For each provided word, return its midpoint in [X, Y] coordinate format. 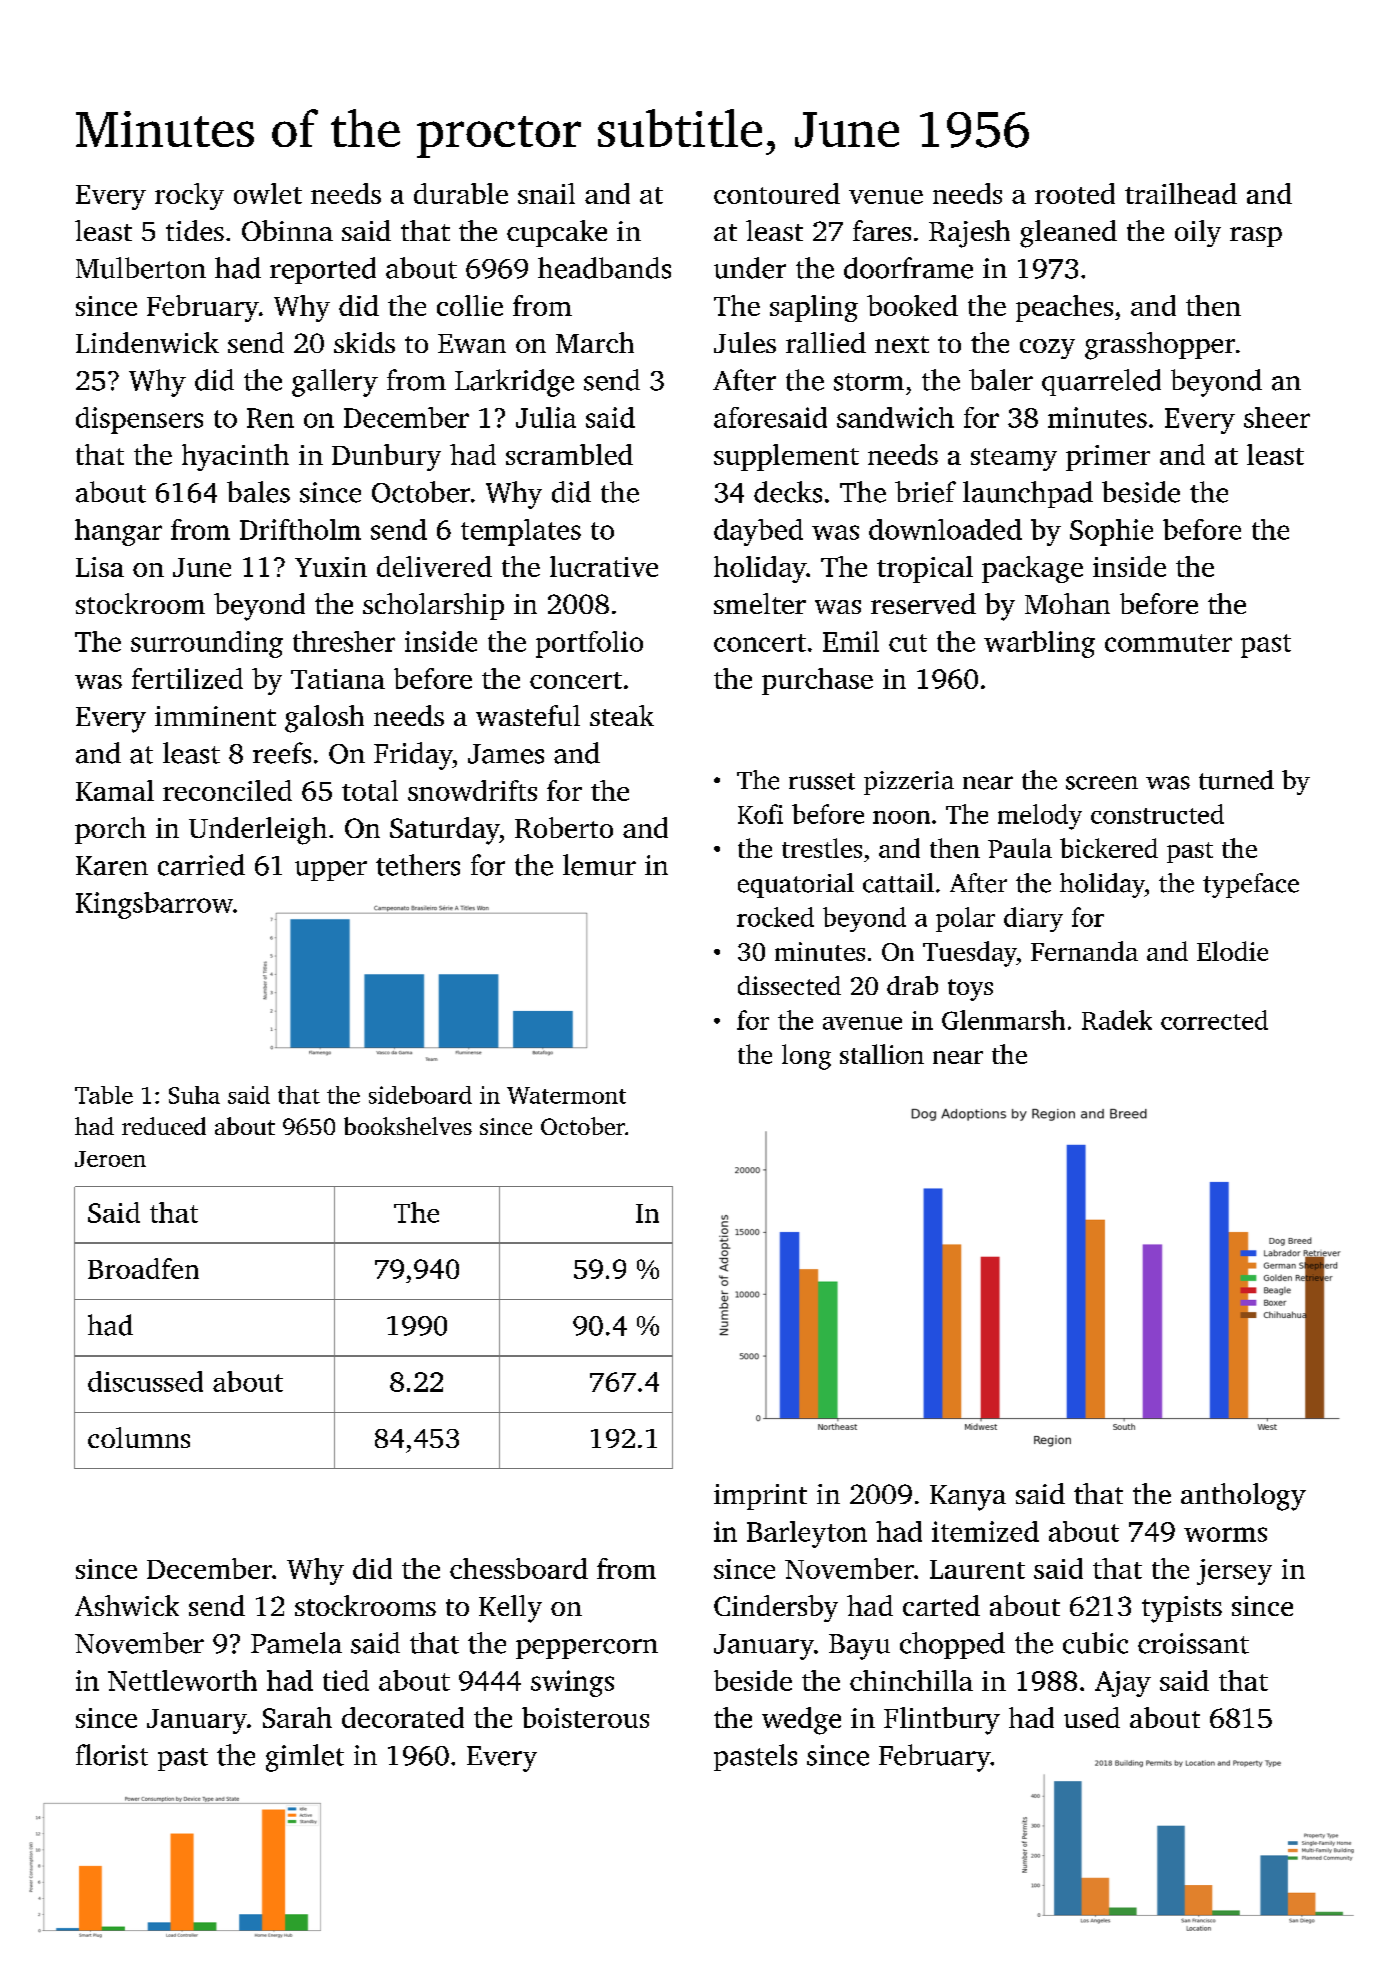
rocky [189, 196]
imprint [760, 1497]
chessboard [519, 1568]
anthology [1243, 1497]
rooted [1075, 193]
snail [546, 193]
